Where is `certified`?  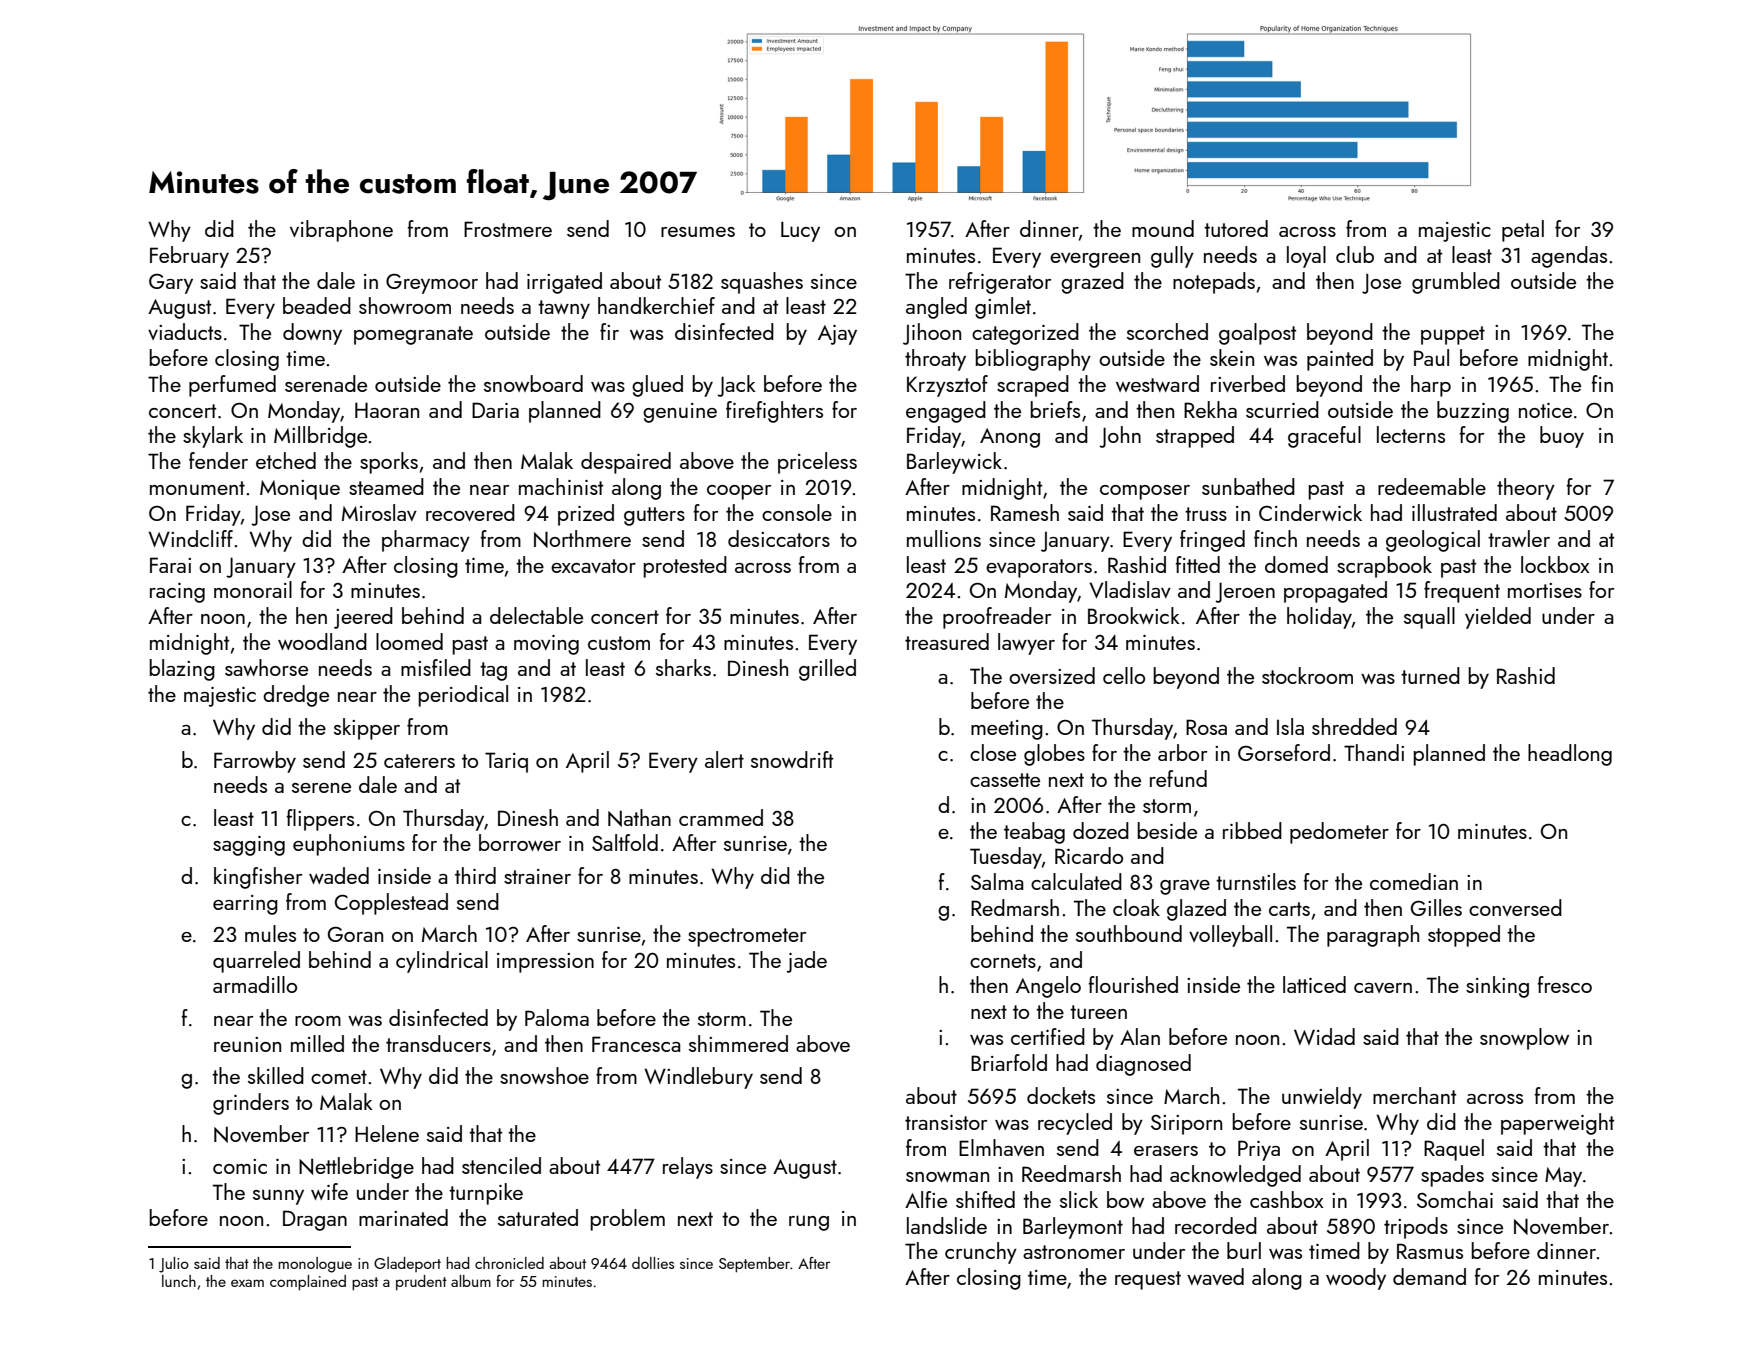 certified is located at coordinates (1048, 1036).
